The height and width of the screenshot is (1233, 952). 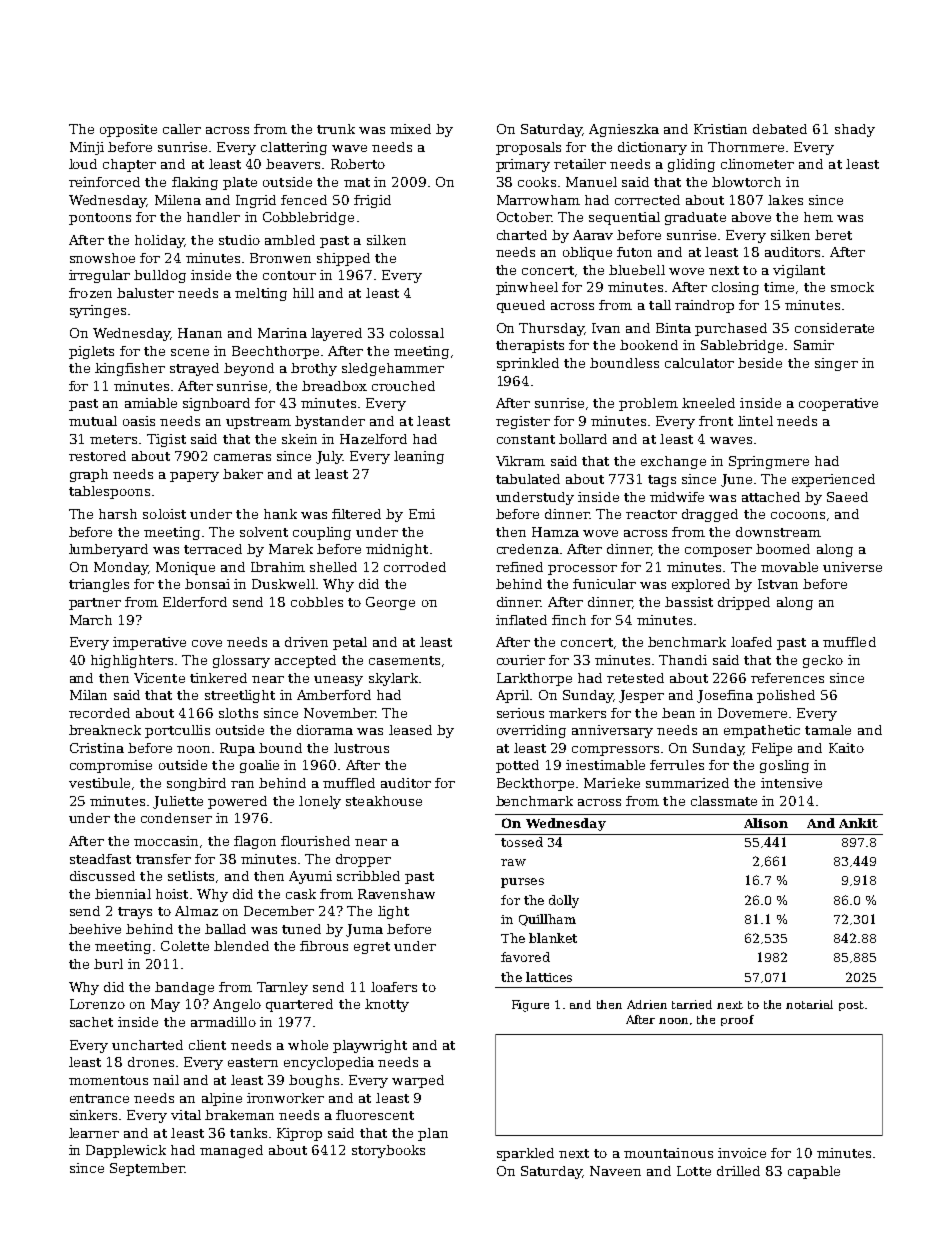 What do you see at coordinates (147, 1169) in the screenshot?
I see `September` at bounding box center [147, 1169].
